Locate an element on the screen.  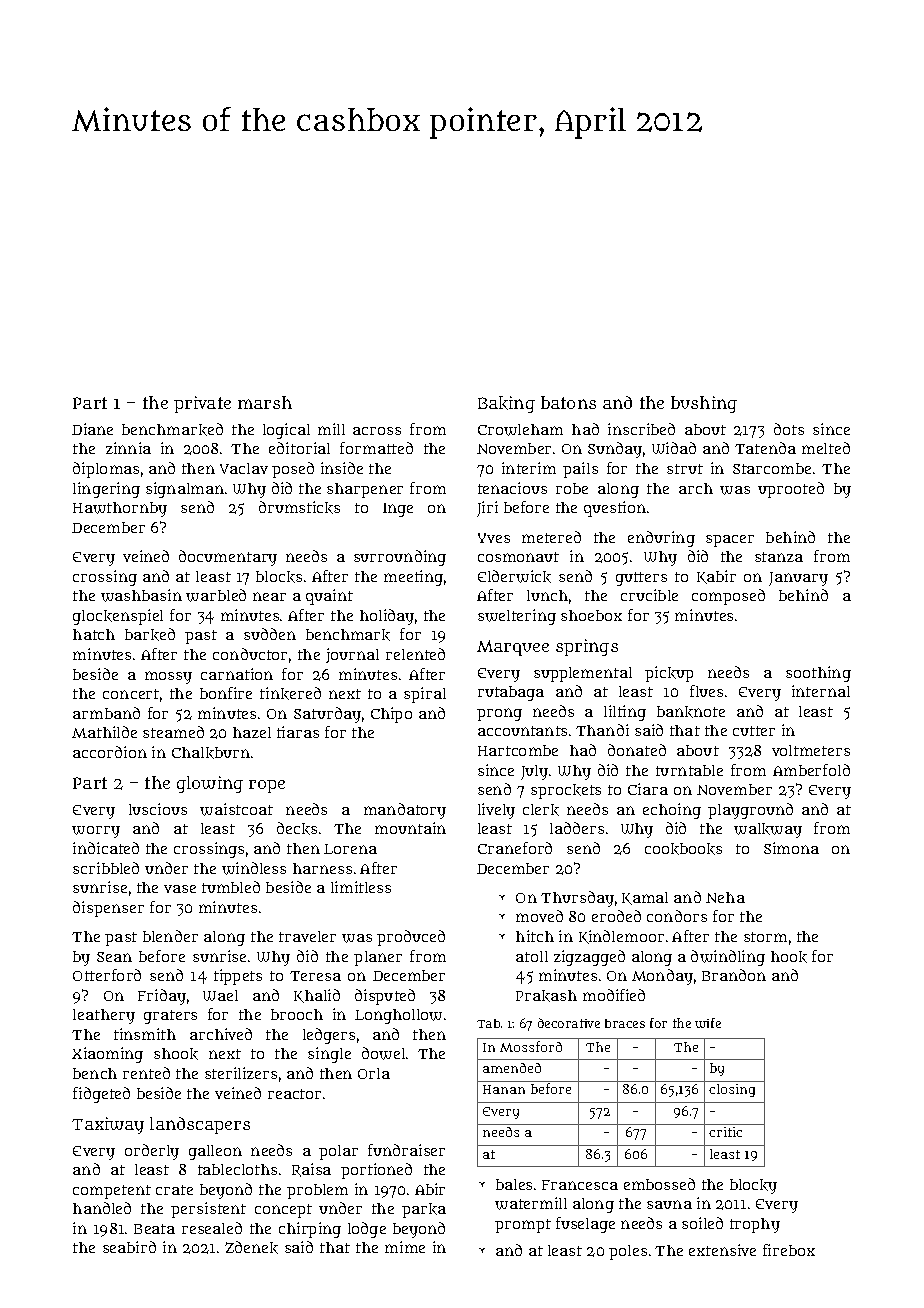
journal is located at coordinates (352, 655).
